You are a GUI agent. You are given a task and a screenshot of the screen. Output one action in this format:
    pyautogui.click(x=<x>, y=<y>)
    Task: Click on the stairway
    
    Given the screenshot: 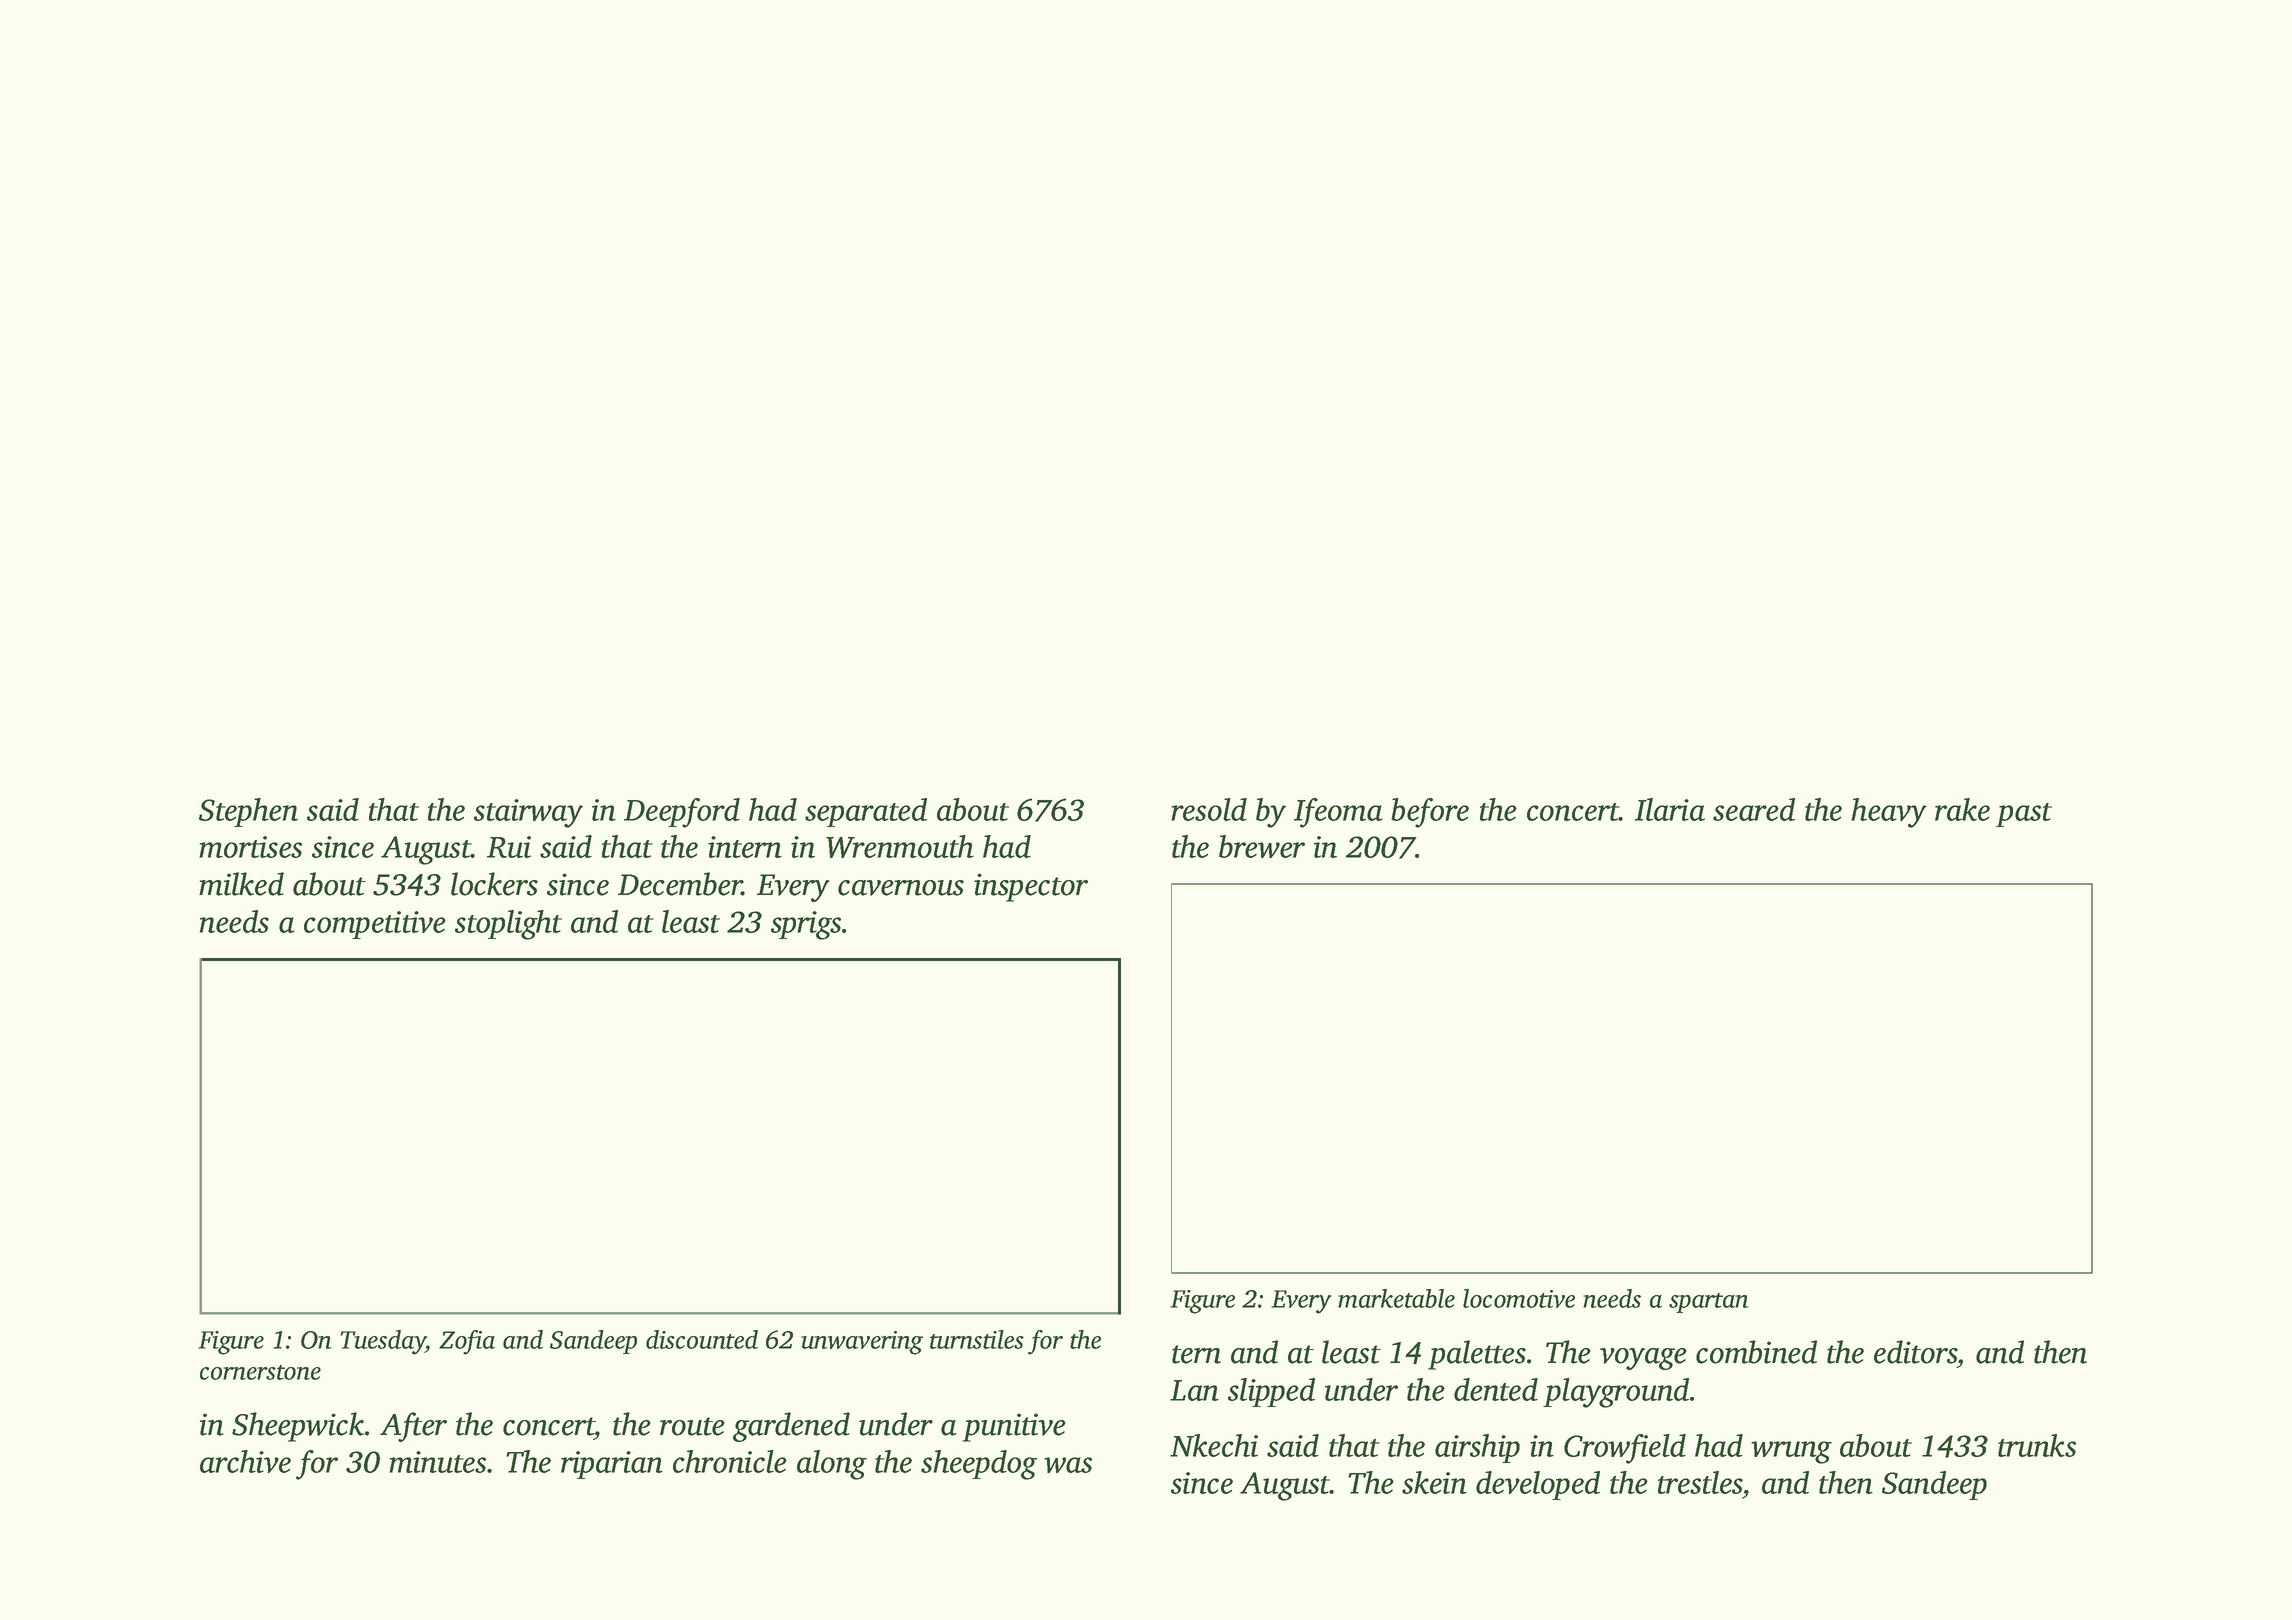 What is the action you would take?
    pyautogui.click(x=528, y=813)
